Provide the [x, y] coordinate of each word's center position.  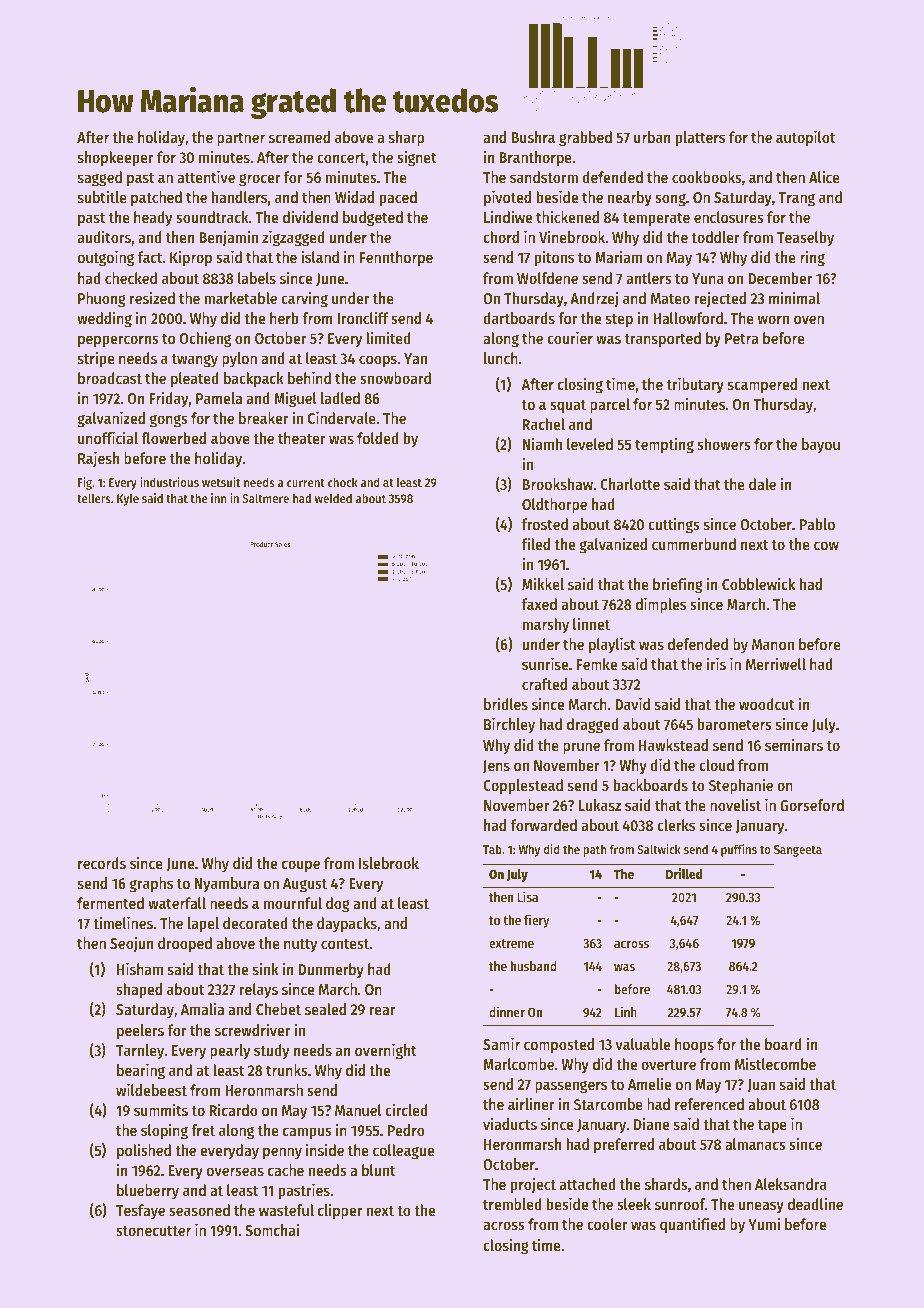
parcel [610, 406]
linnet [591, 623]
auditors [104, 236]
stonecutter [153, 1231]
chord [501, 237]
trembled [512, 1204]
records [102, 863]
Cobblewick [758, 584]
